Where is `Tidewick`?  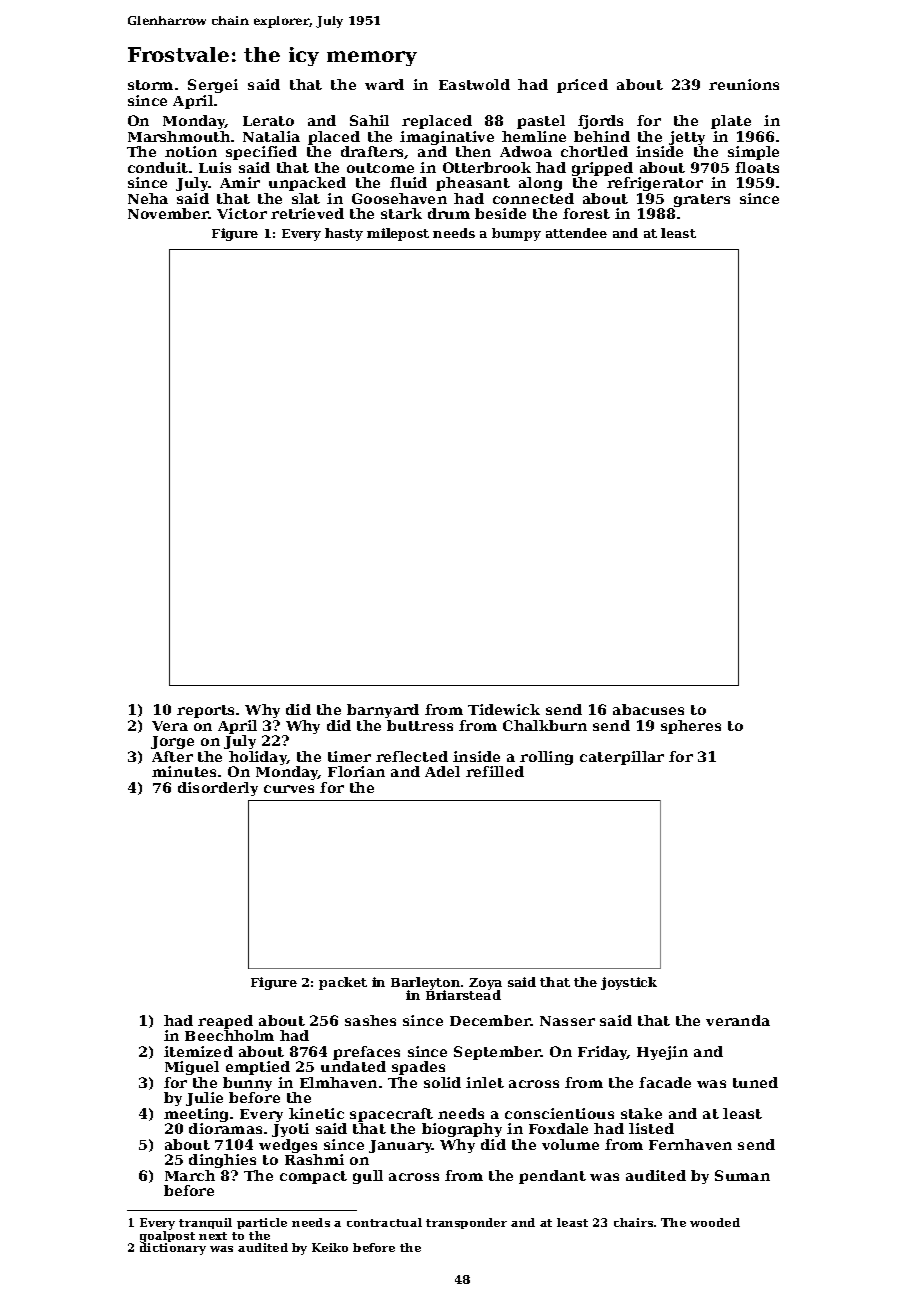
Tidewick is located at coordinates (504, 709).
